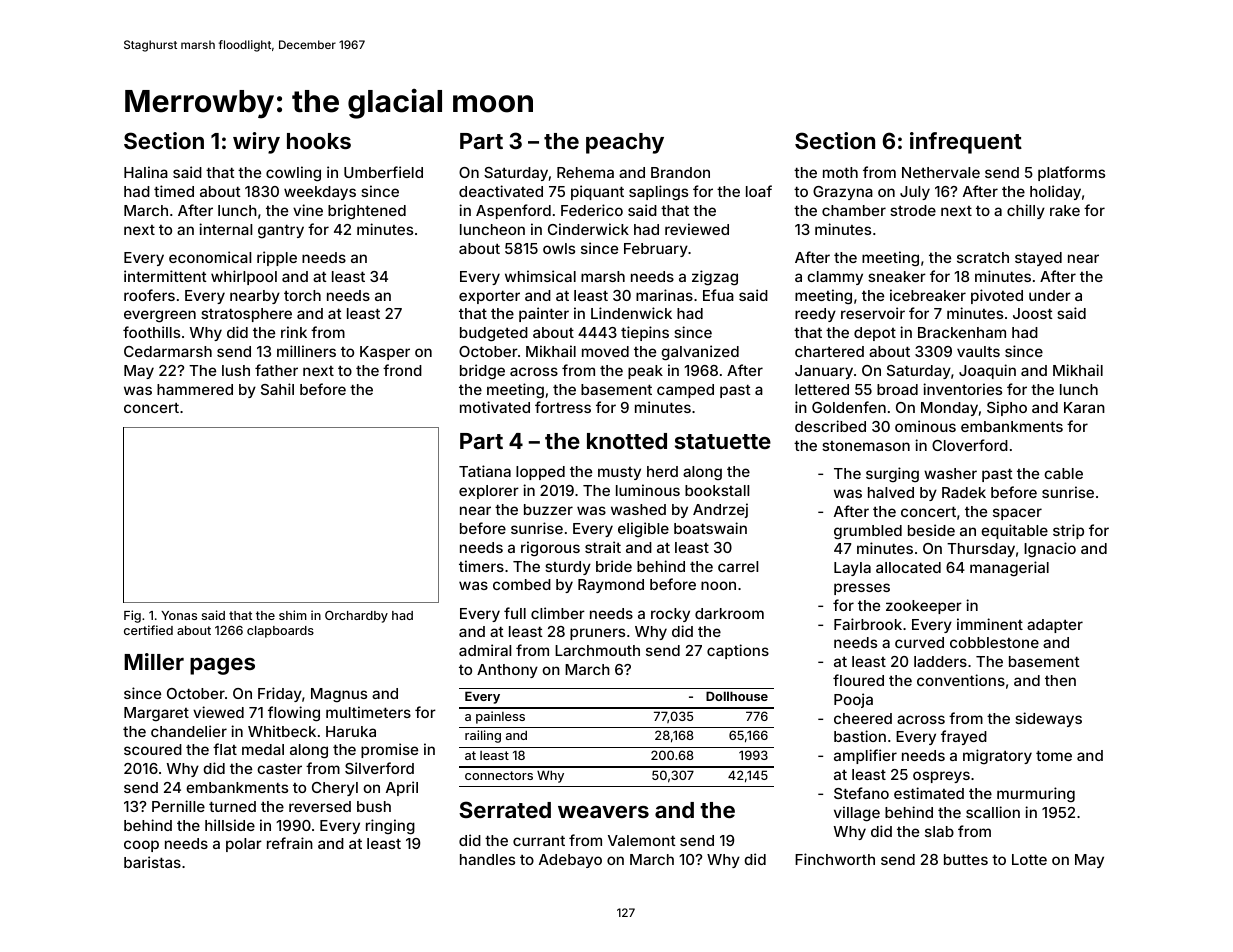 The height and width of the screenshot is (952, 1233). Describe the element at coordinates (908, 567) in the screenshot. I see `allocated` at that location.
